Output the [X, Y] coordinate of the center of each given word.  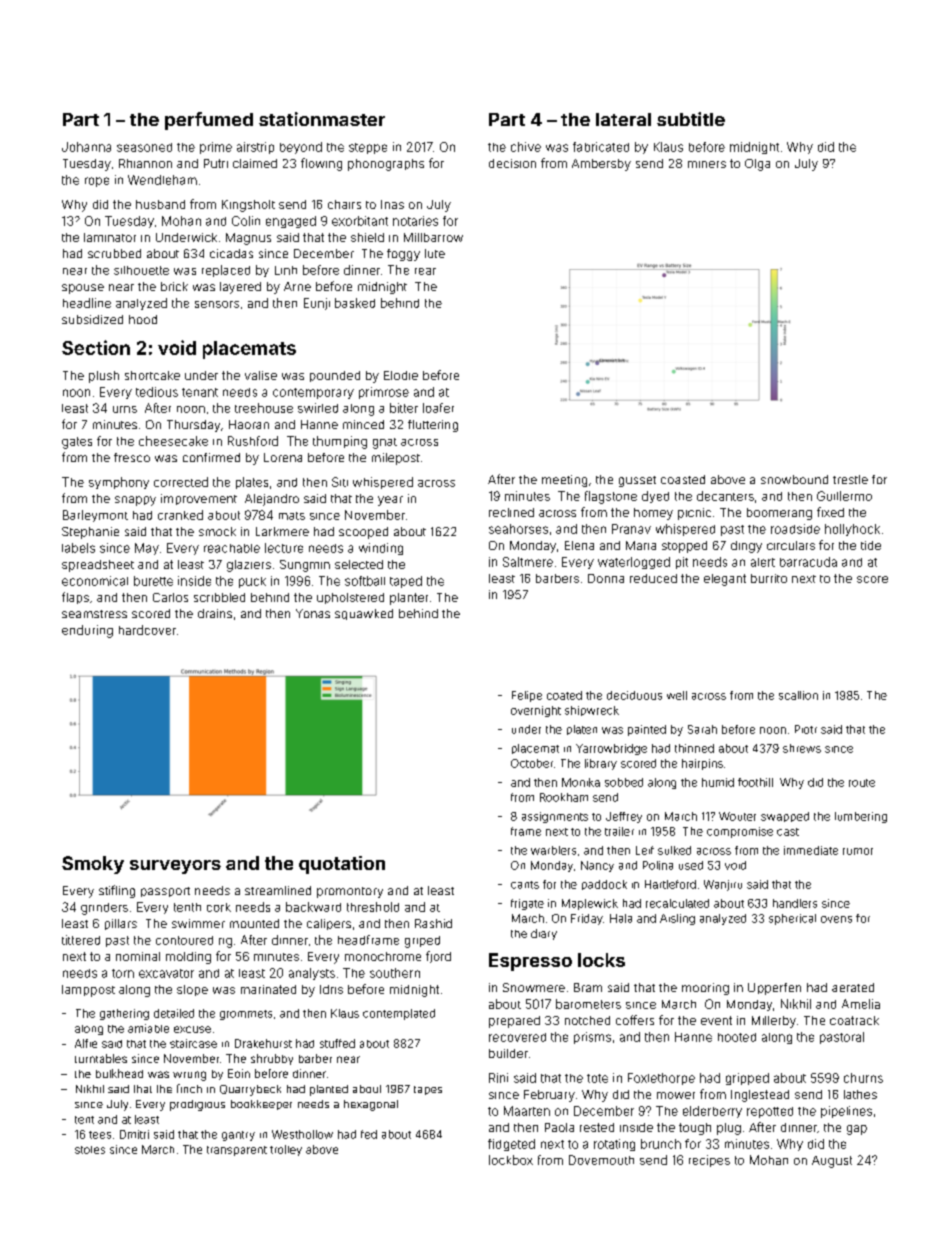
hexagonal [371, 1105]
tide [871, 545]
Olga [757, 165]
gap [857, 1130]
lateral [623, 119]
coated [564, 695]
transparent [237, 1151]
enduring [87, 631]
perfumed [209, 121]
